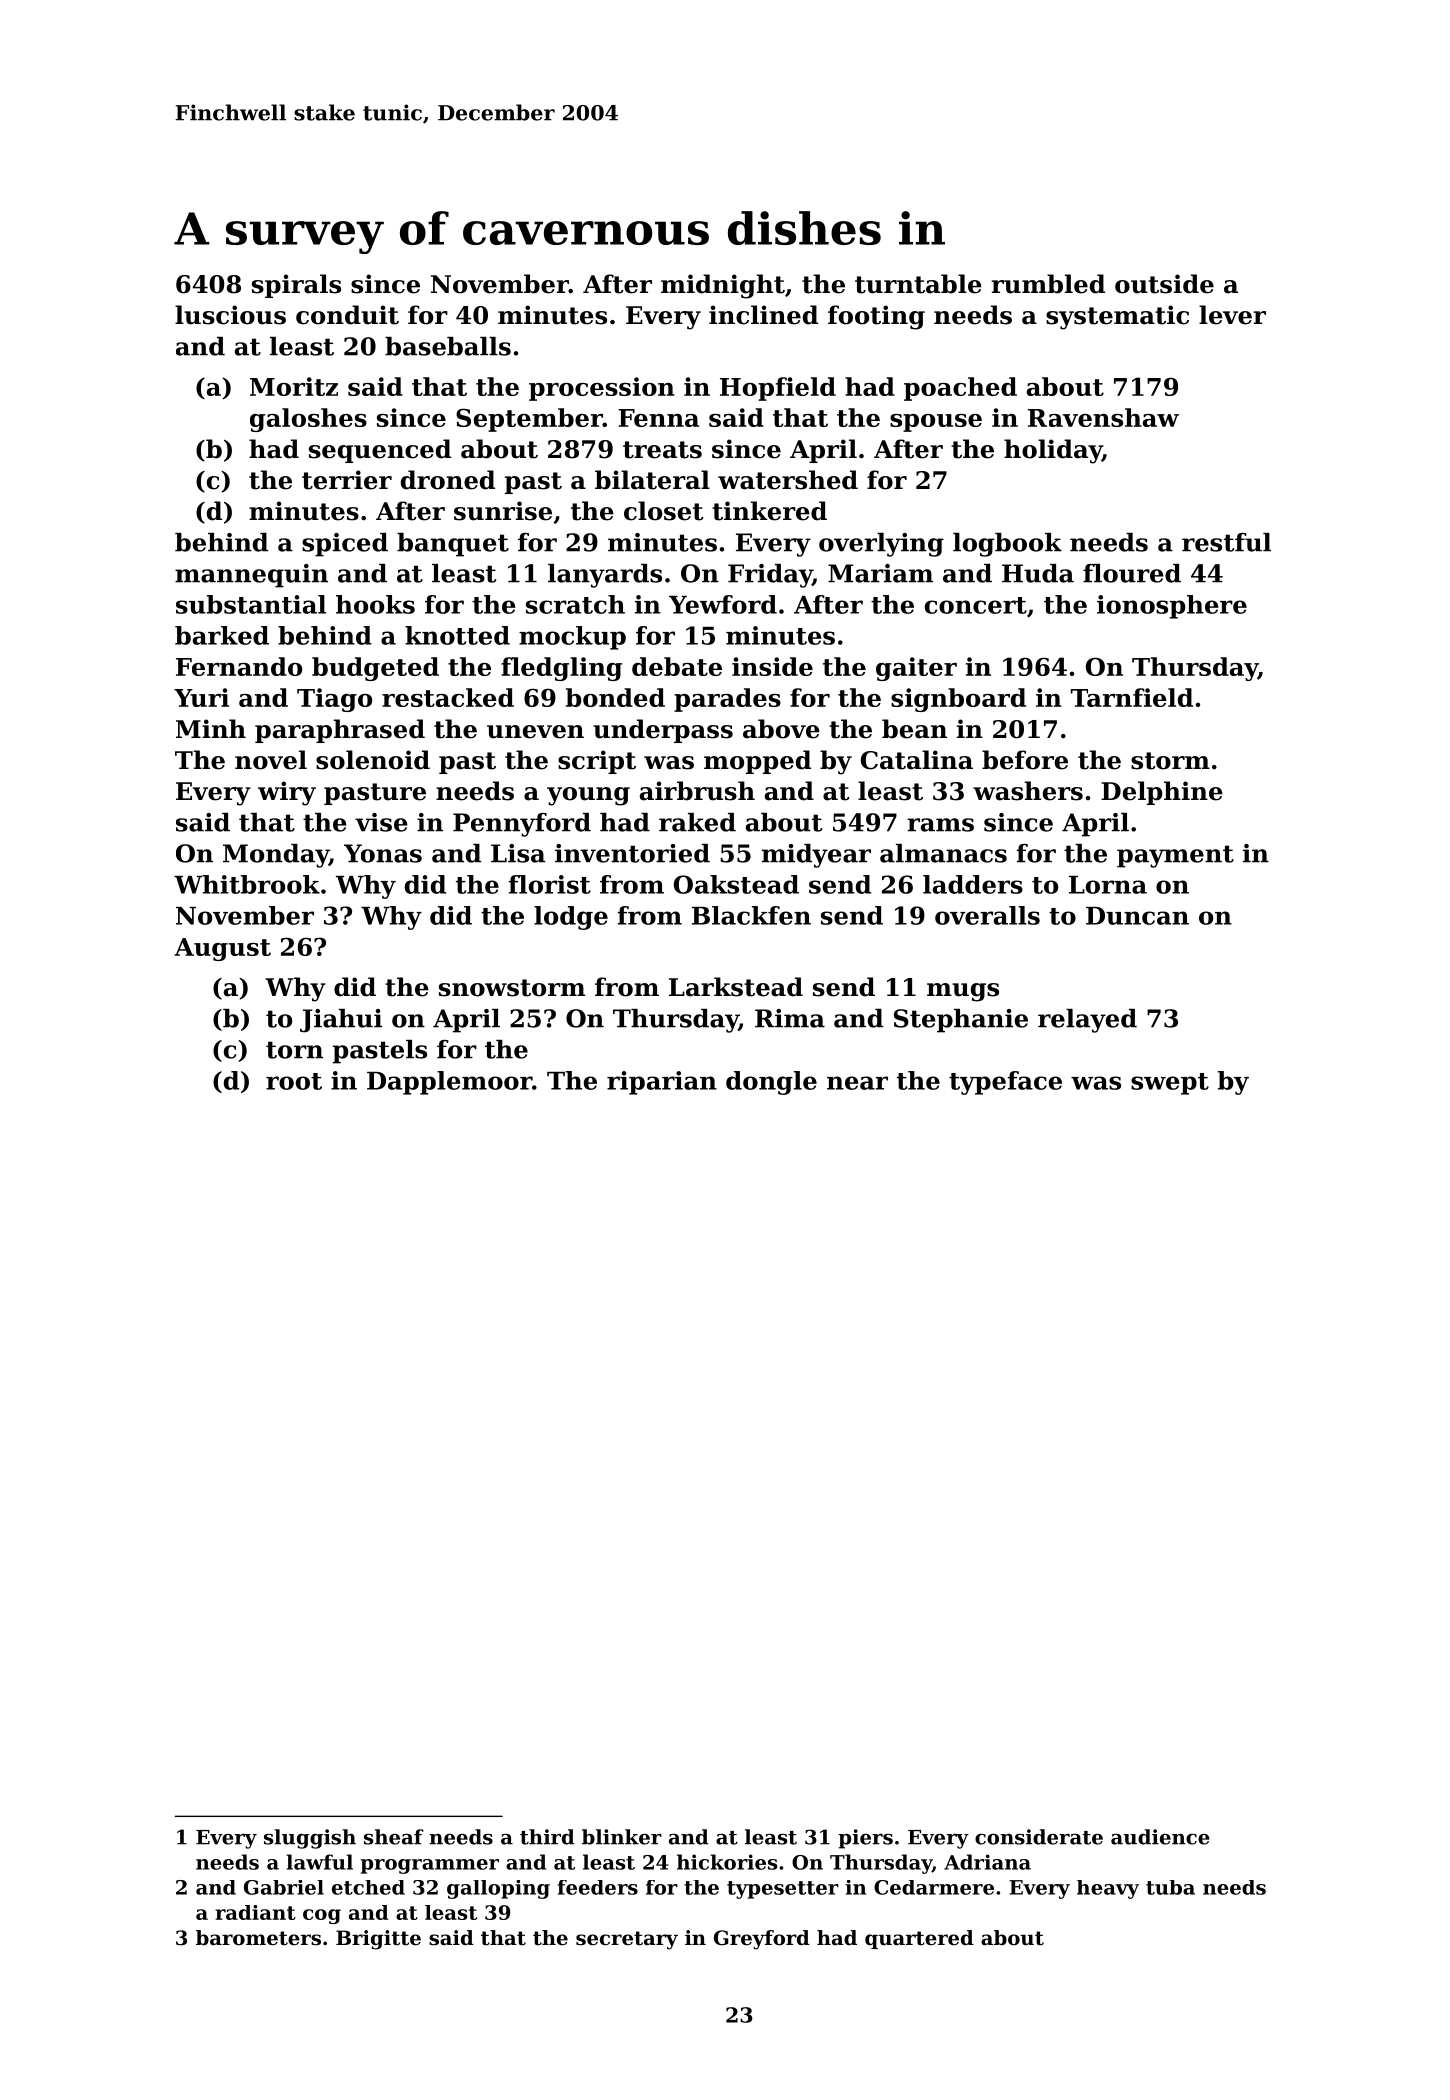 This screenshot has width=1450, height=2100. I want to click on treats, so click(662, 450).
